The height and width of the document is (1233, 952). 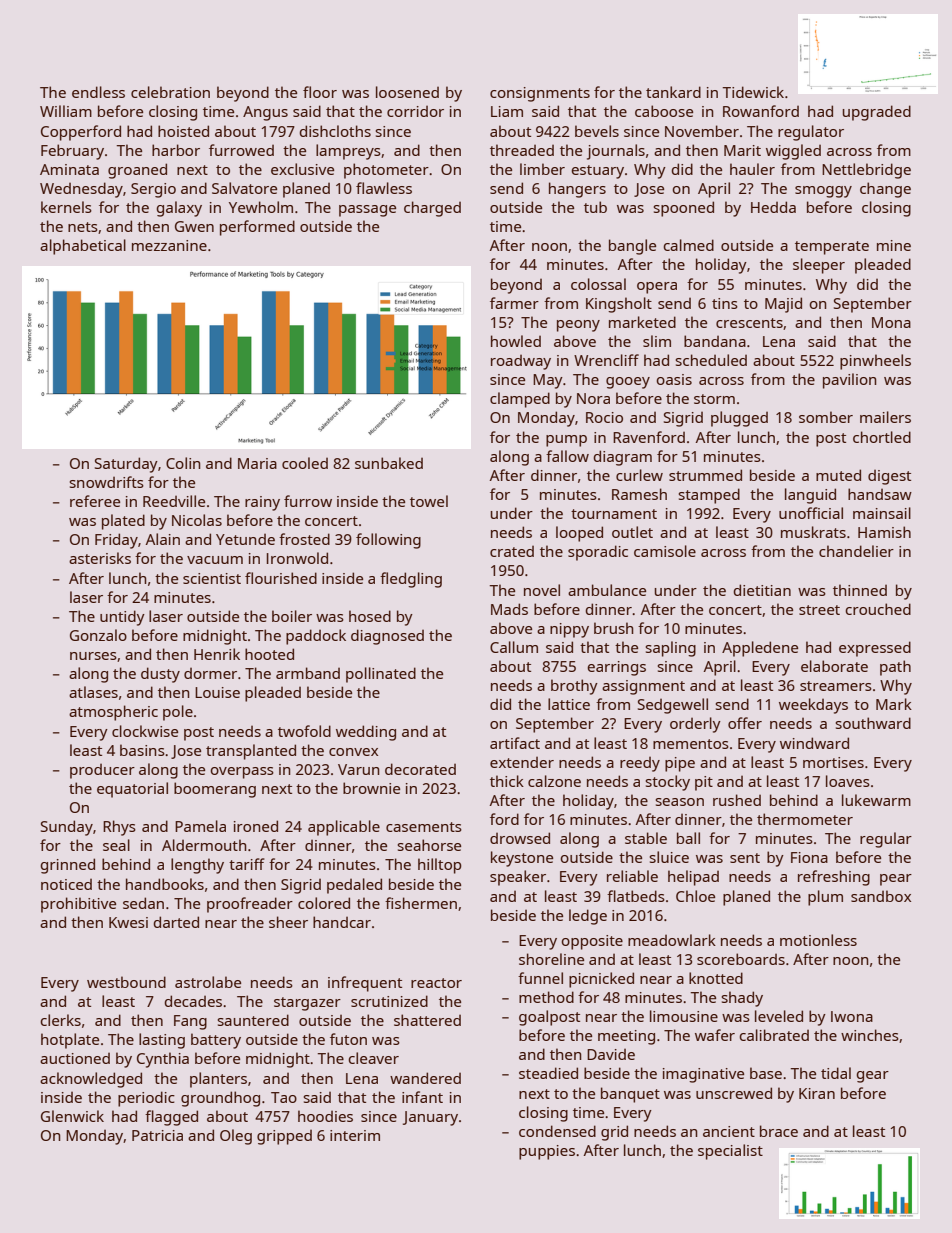 I want to click on brace, so click(x=779, y=1131).
